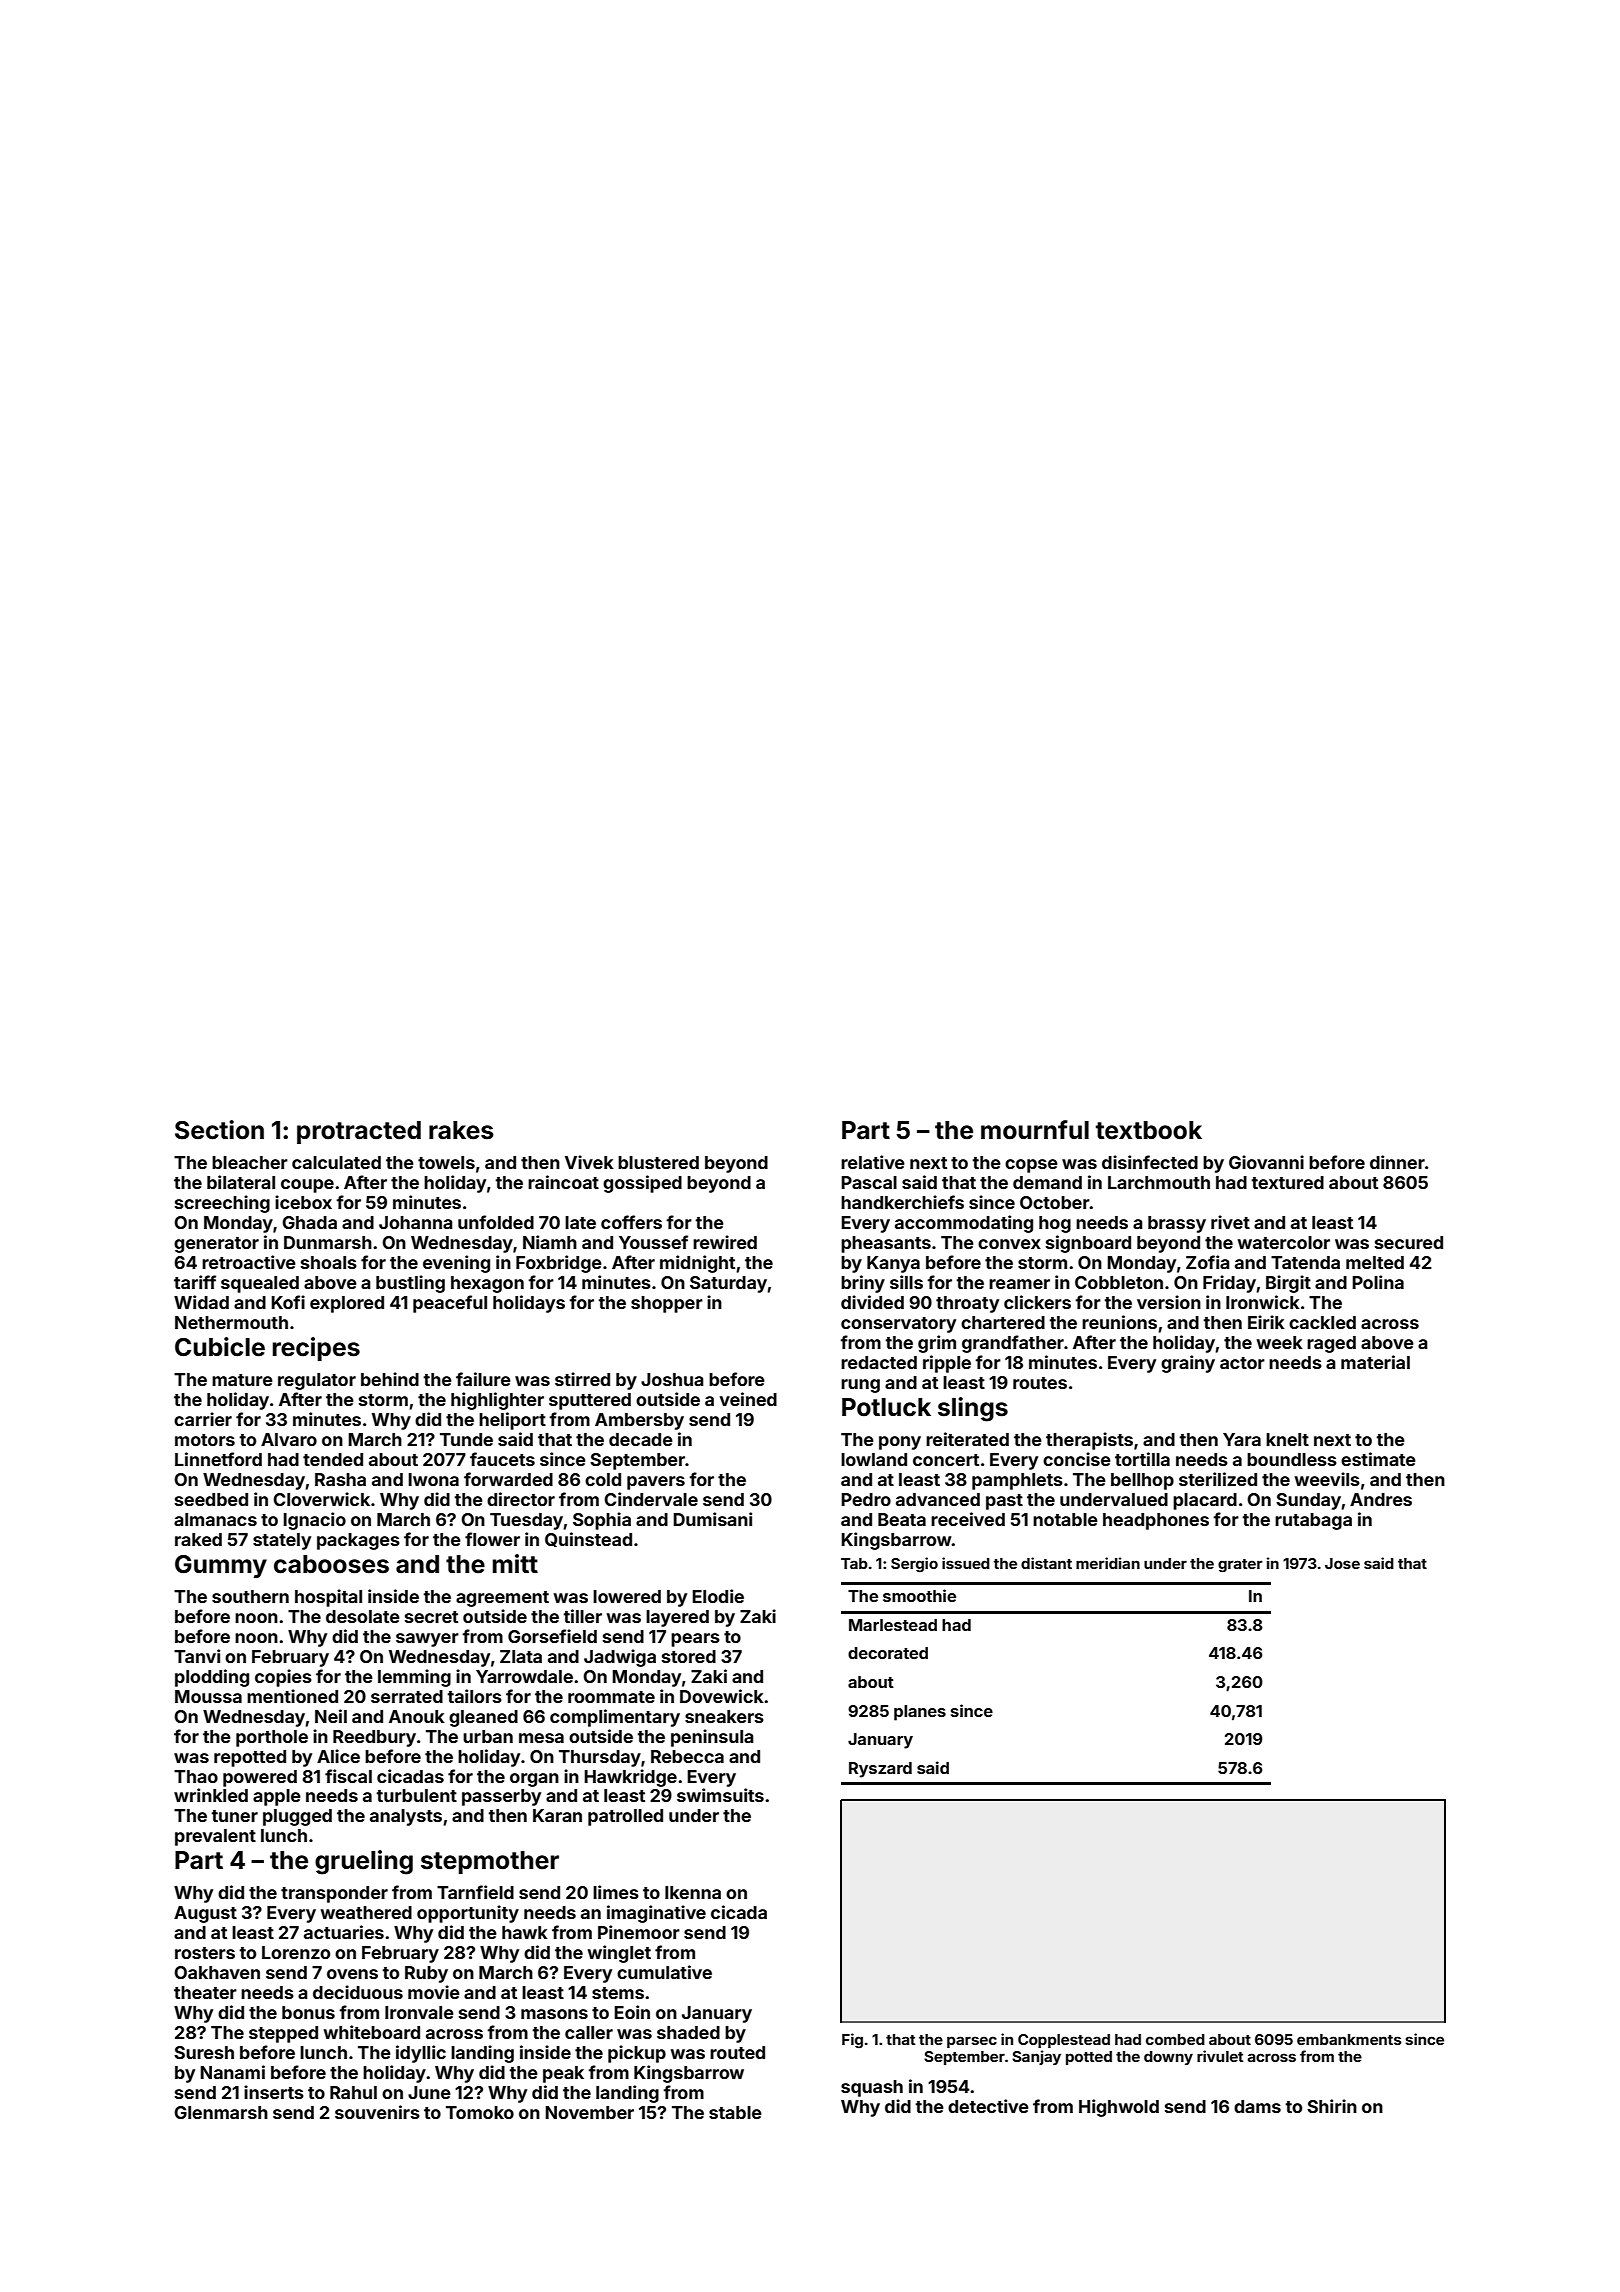 Image resolution: width=1620 pixels, height=2292 pixels. What do you see at coordinates (872, 2088) in the page?
I see `squash` at bounding box center [872, 2088].
